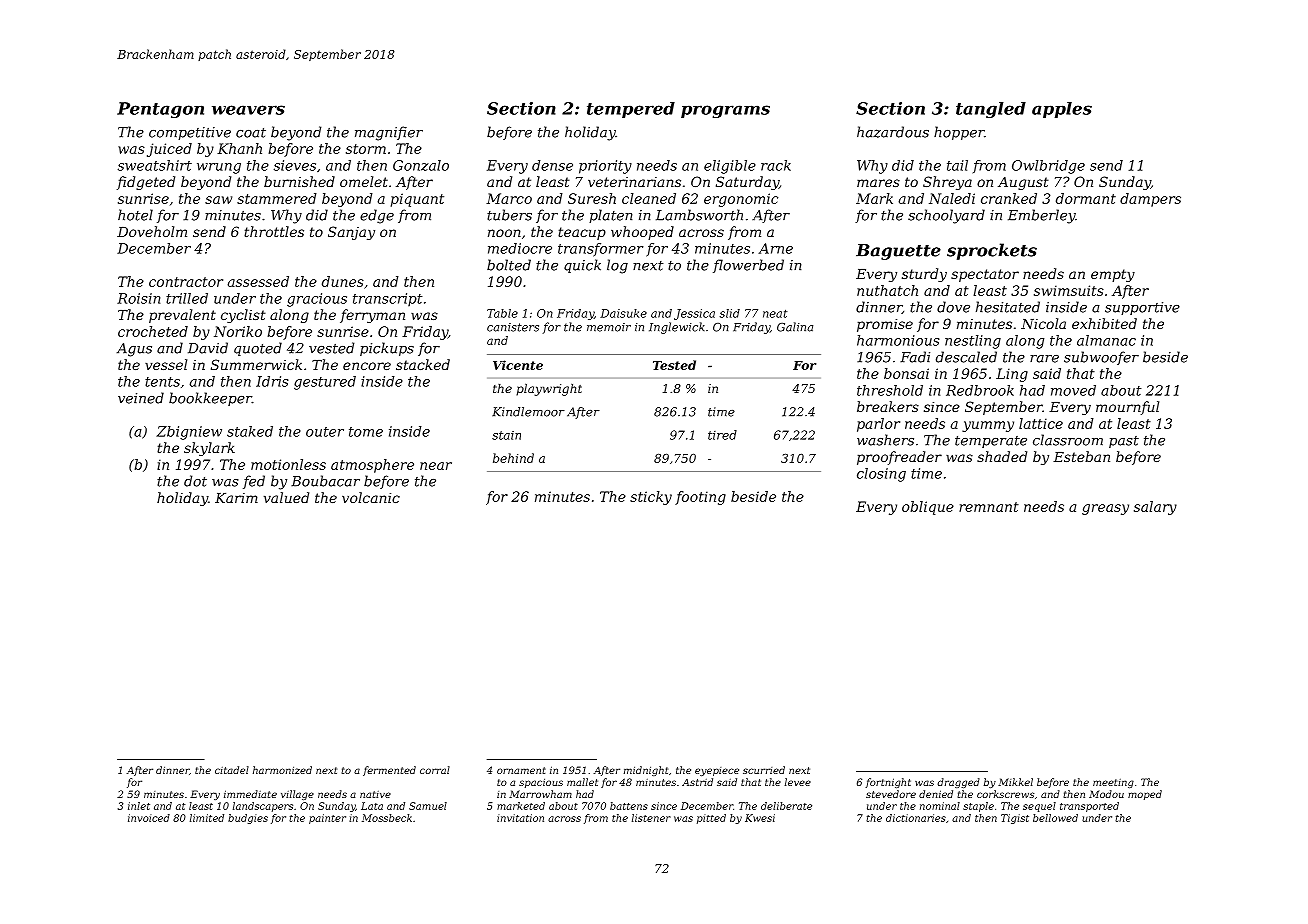 This page has width=1308, height=924. Describe the element at coordinates (372, 316) in the page. I see `ferryman` at that location.
